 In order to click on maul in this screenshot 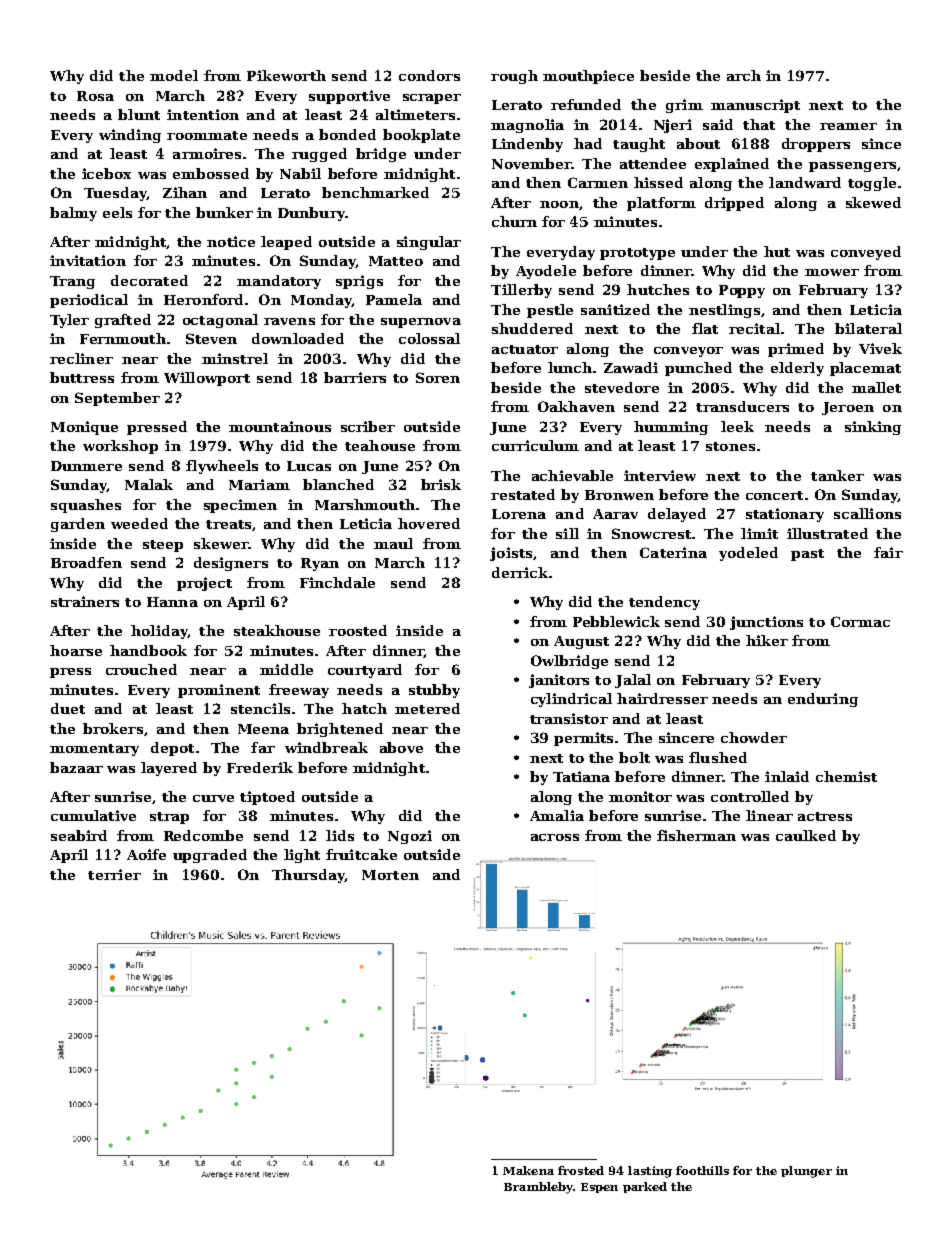, I will do `click(393, 543)`.
